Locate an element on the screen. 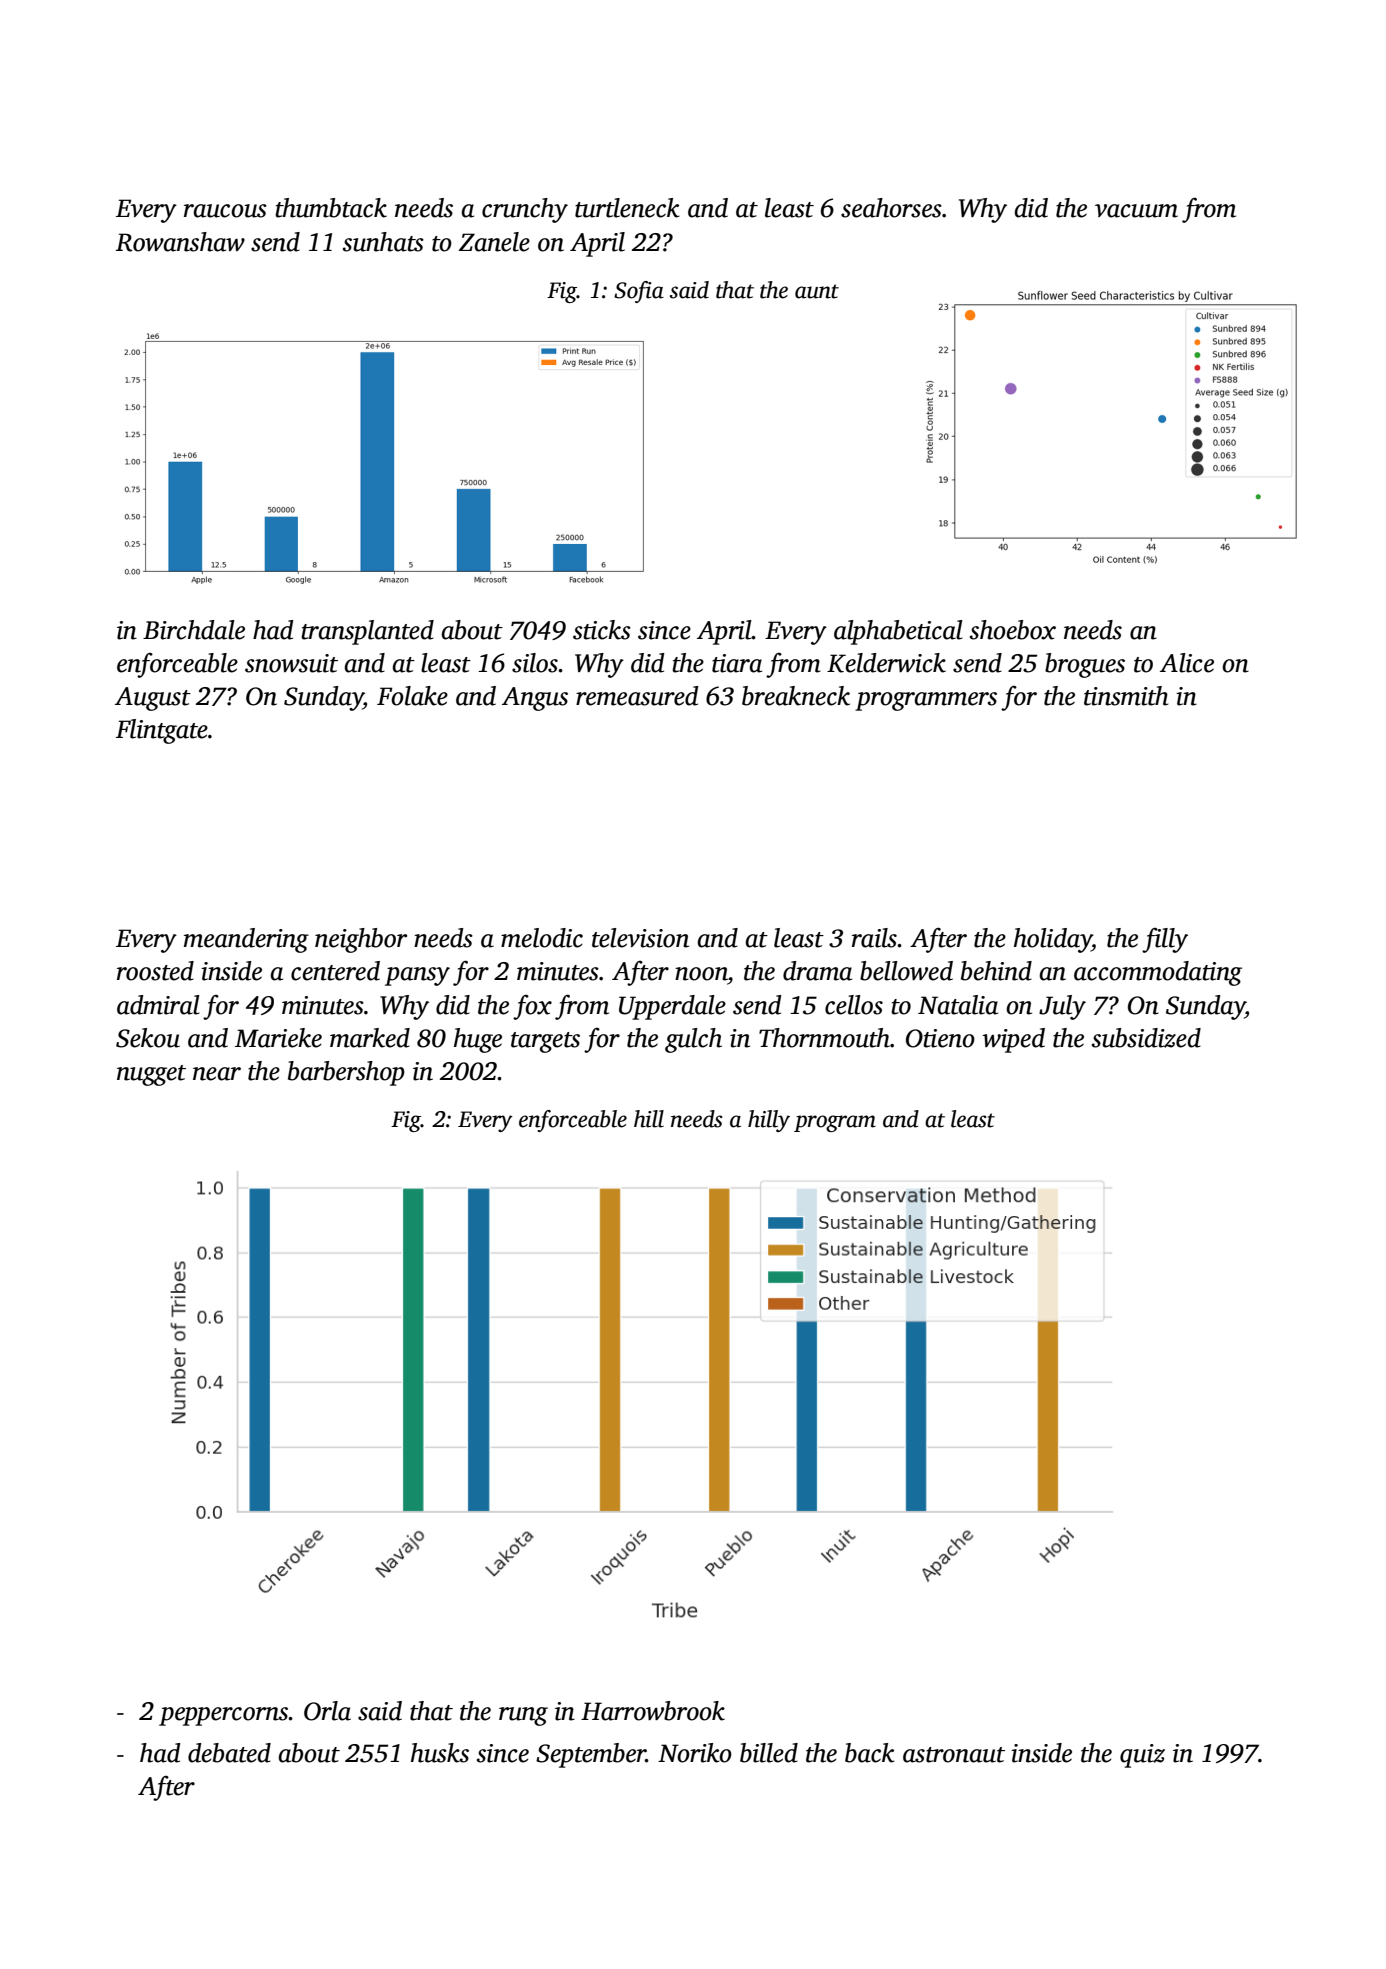 This screenshot has width=1386, height=1969. neighbor is located at coordinates (361, 940).
